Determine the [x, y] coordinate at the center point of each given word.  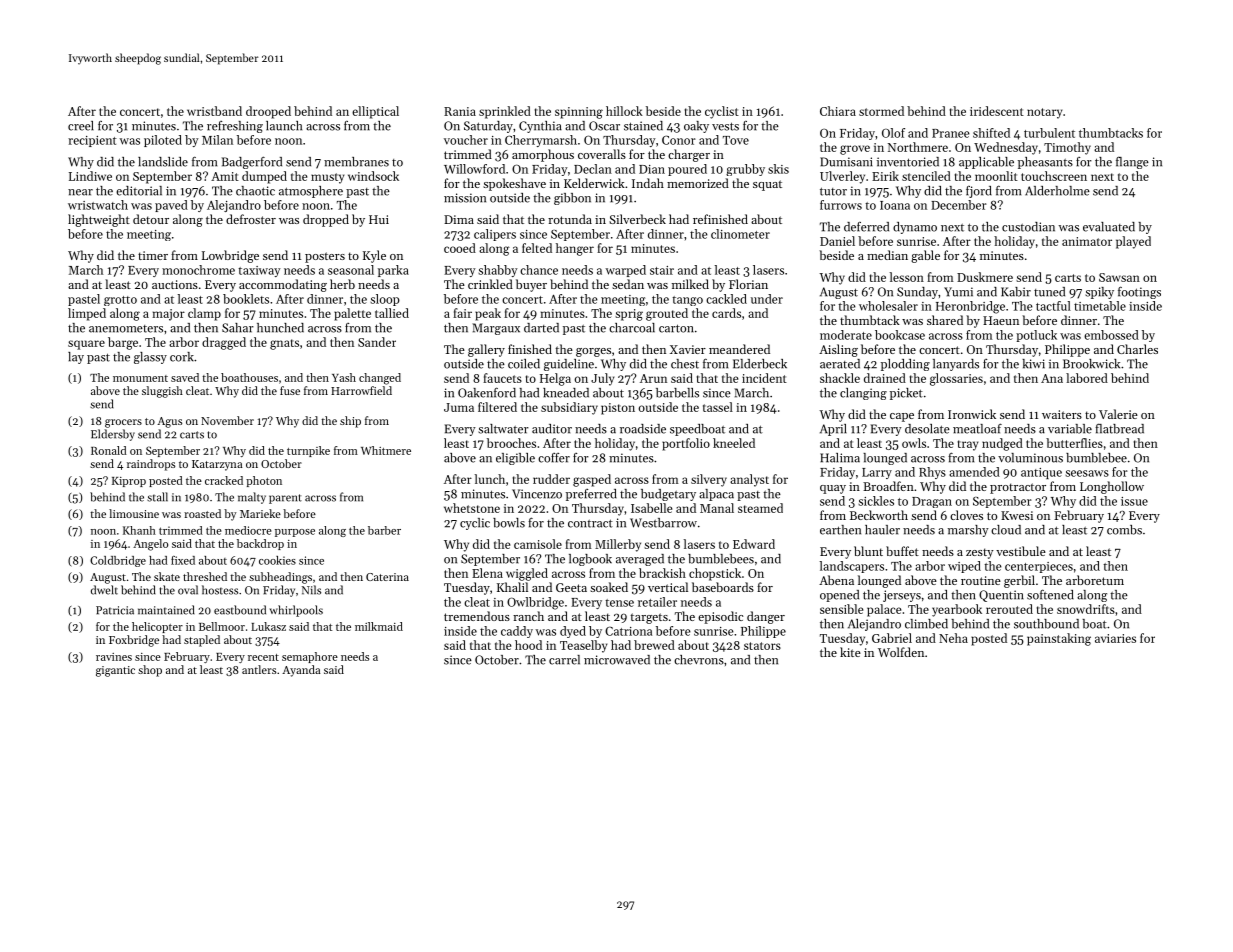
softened [1050, 594]
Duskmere [985, 277]
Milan [217, 140]
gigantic [115, 671]
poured [687, 170]
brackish [662, 573]
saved [185, 377]
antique [1041, 473]
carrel [564, 660]
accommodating [283, 285]
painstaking [1059, 639]
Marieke [260, 513]
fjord [979, 192]
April [833, 430]
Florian [748, 284]
